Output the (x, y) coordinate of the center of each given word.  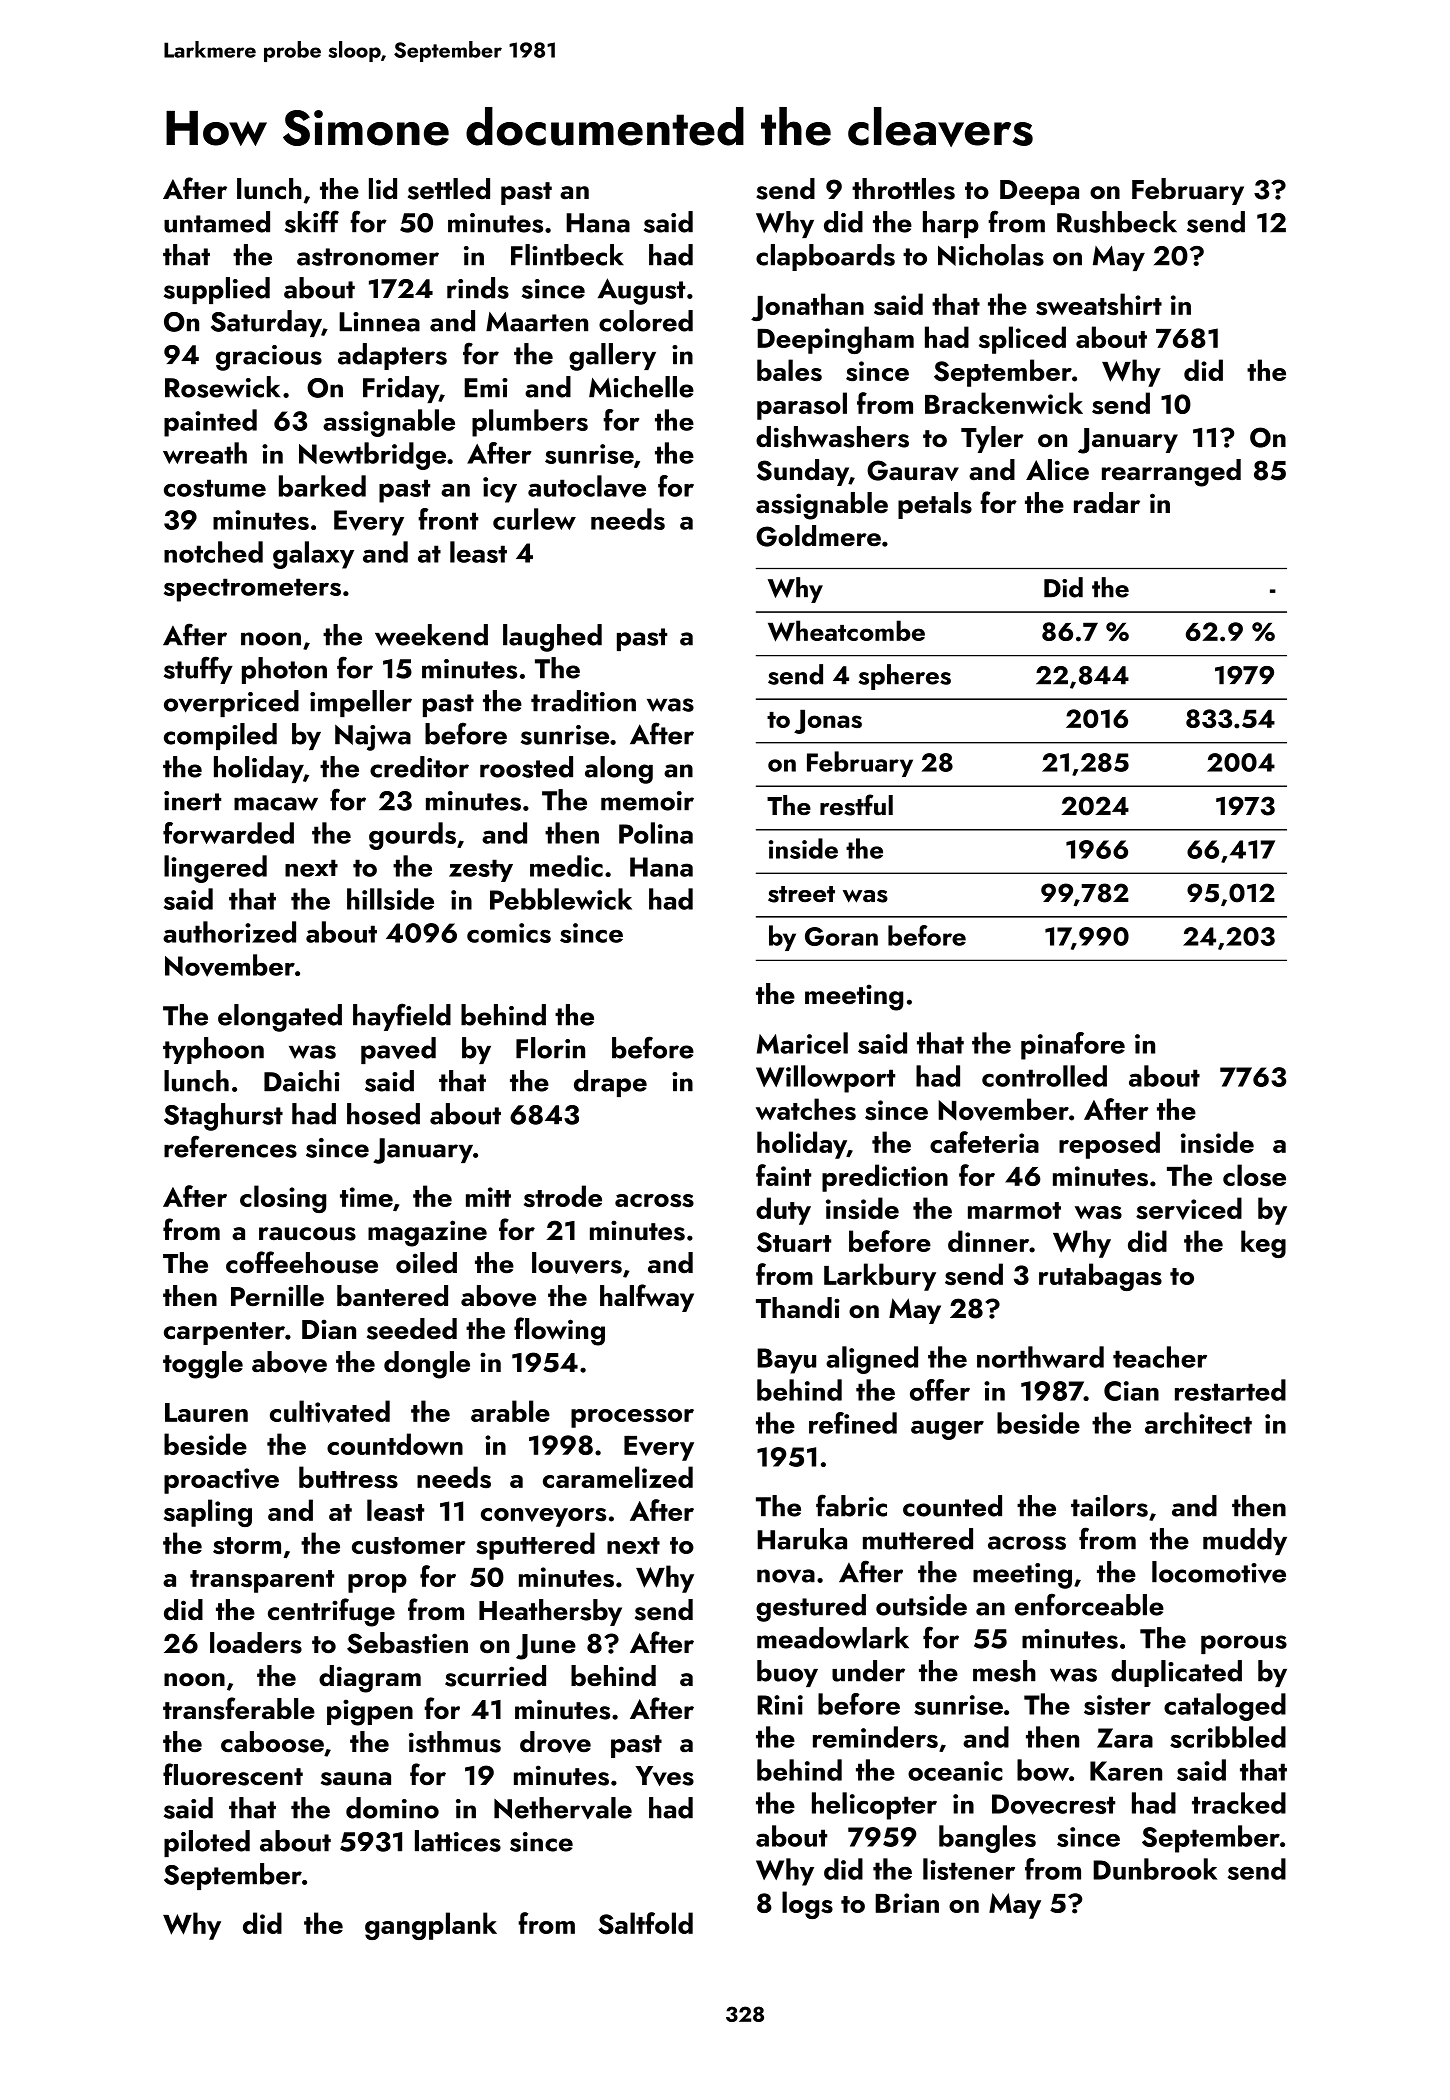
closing (283, 1199)
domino (392, 1808)
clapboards (825, 257)
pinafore (1073, 1046)
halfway (647, 1298)
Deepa (1039, 192)
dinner (988, 1241)
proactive (221, 1481)
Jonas (828, 721)
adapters (392, 356)
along (619, 770)
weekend (431, 635)
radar (1107, 503)
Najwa (373, 738)
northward (1040, 1357)
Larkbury (880, 1277)
